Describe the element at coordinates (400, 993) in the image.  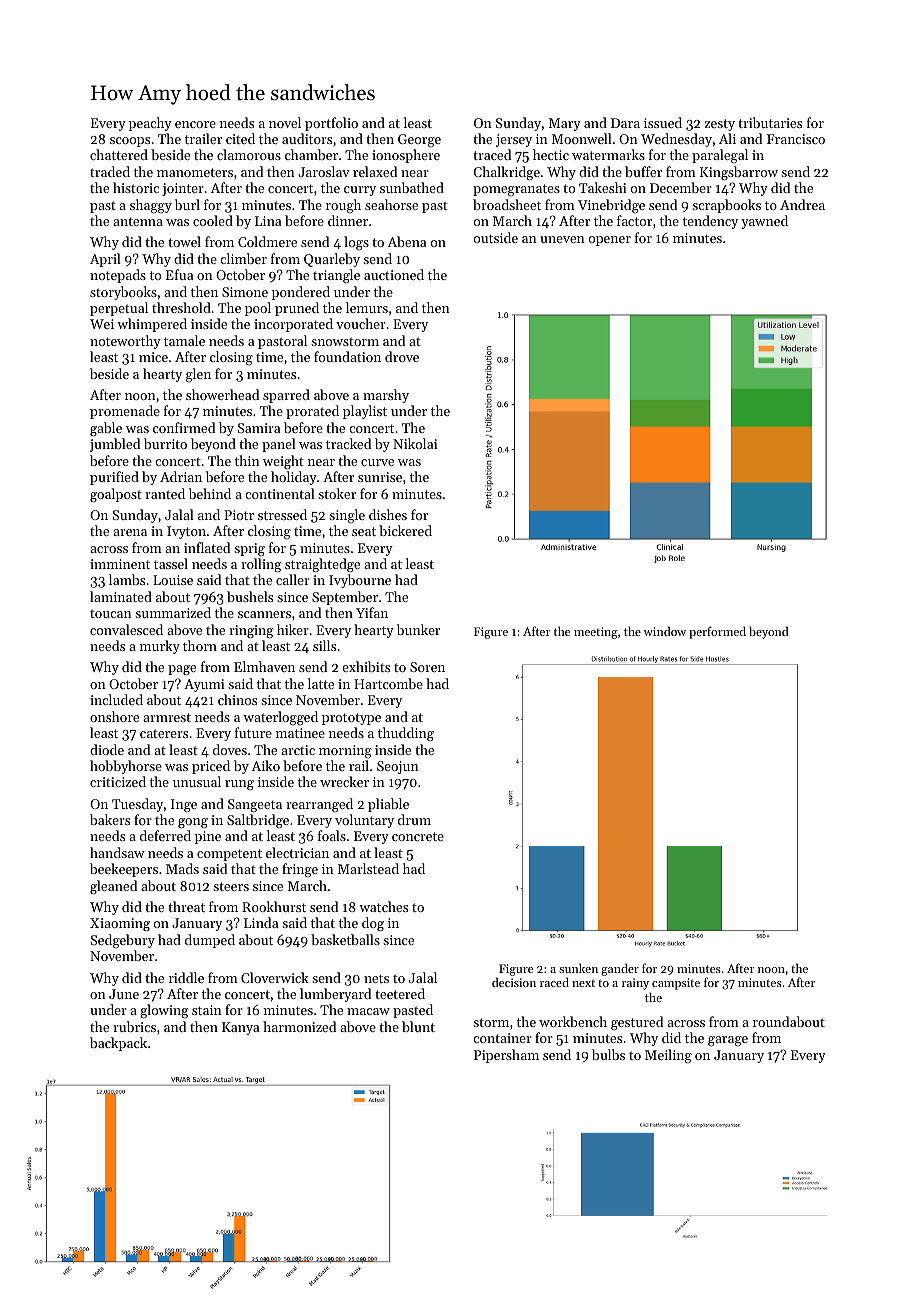
I see `teetered` at that location.
